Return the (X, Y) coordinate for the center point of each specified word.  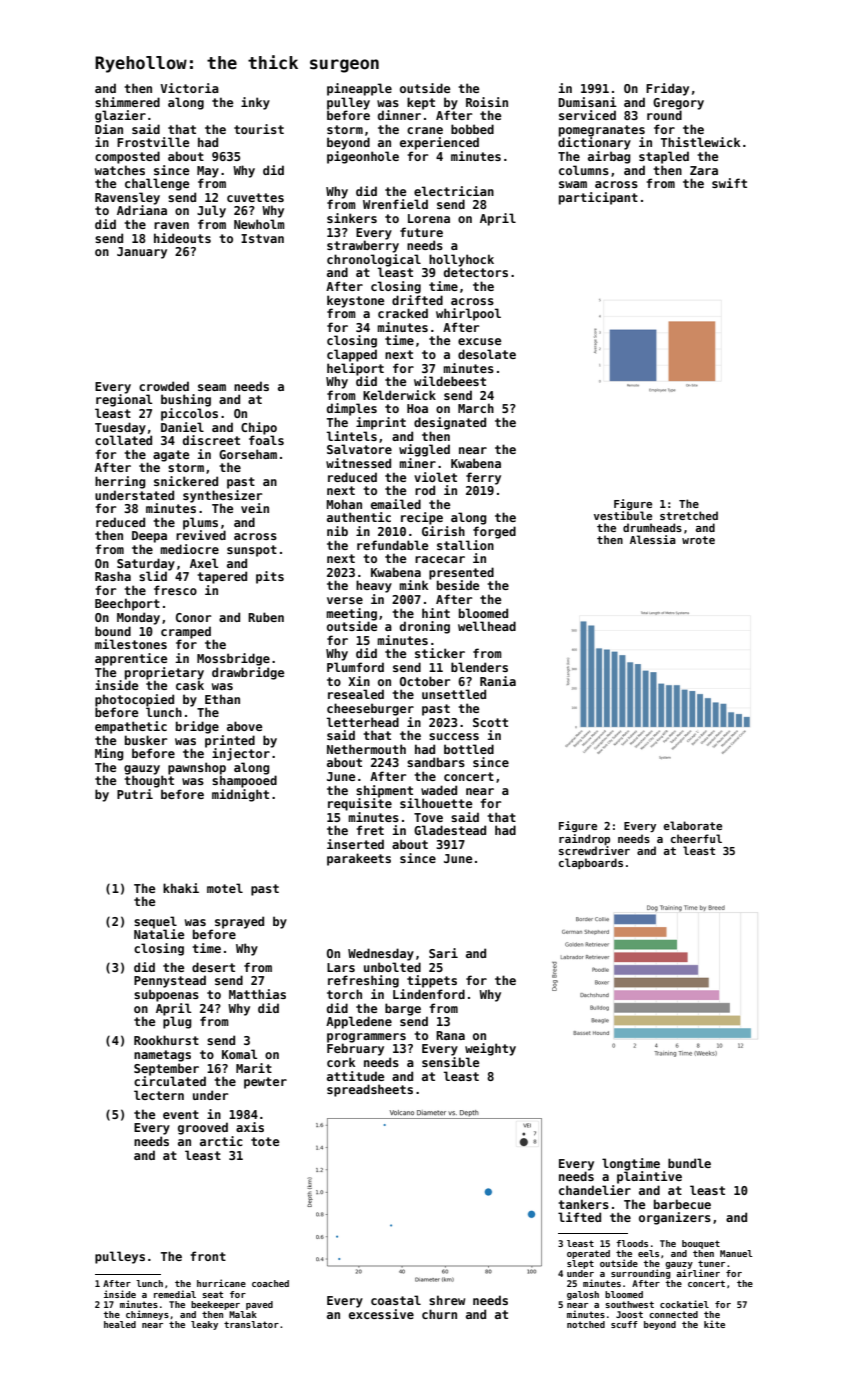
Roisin (487, 102)
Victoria (189, 88)
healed (120, 1324)
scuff (624, 1324)
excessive (381, 1314)
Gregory (678, 104)
